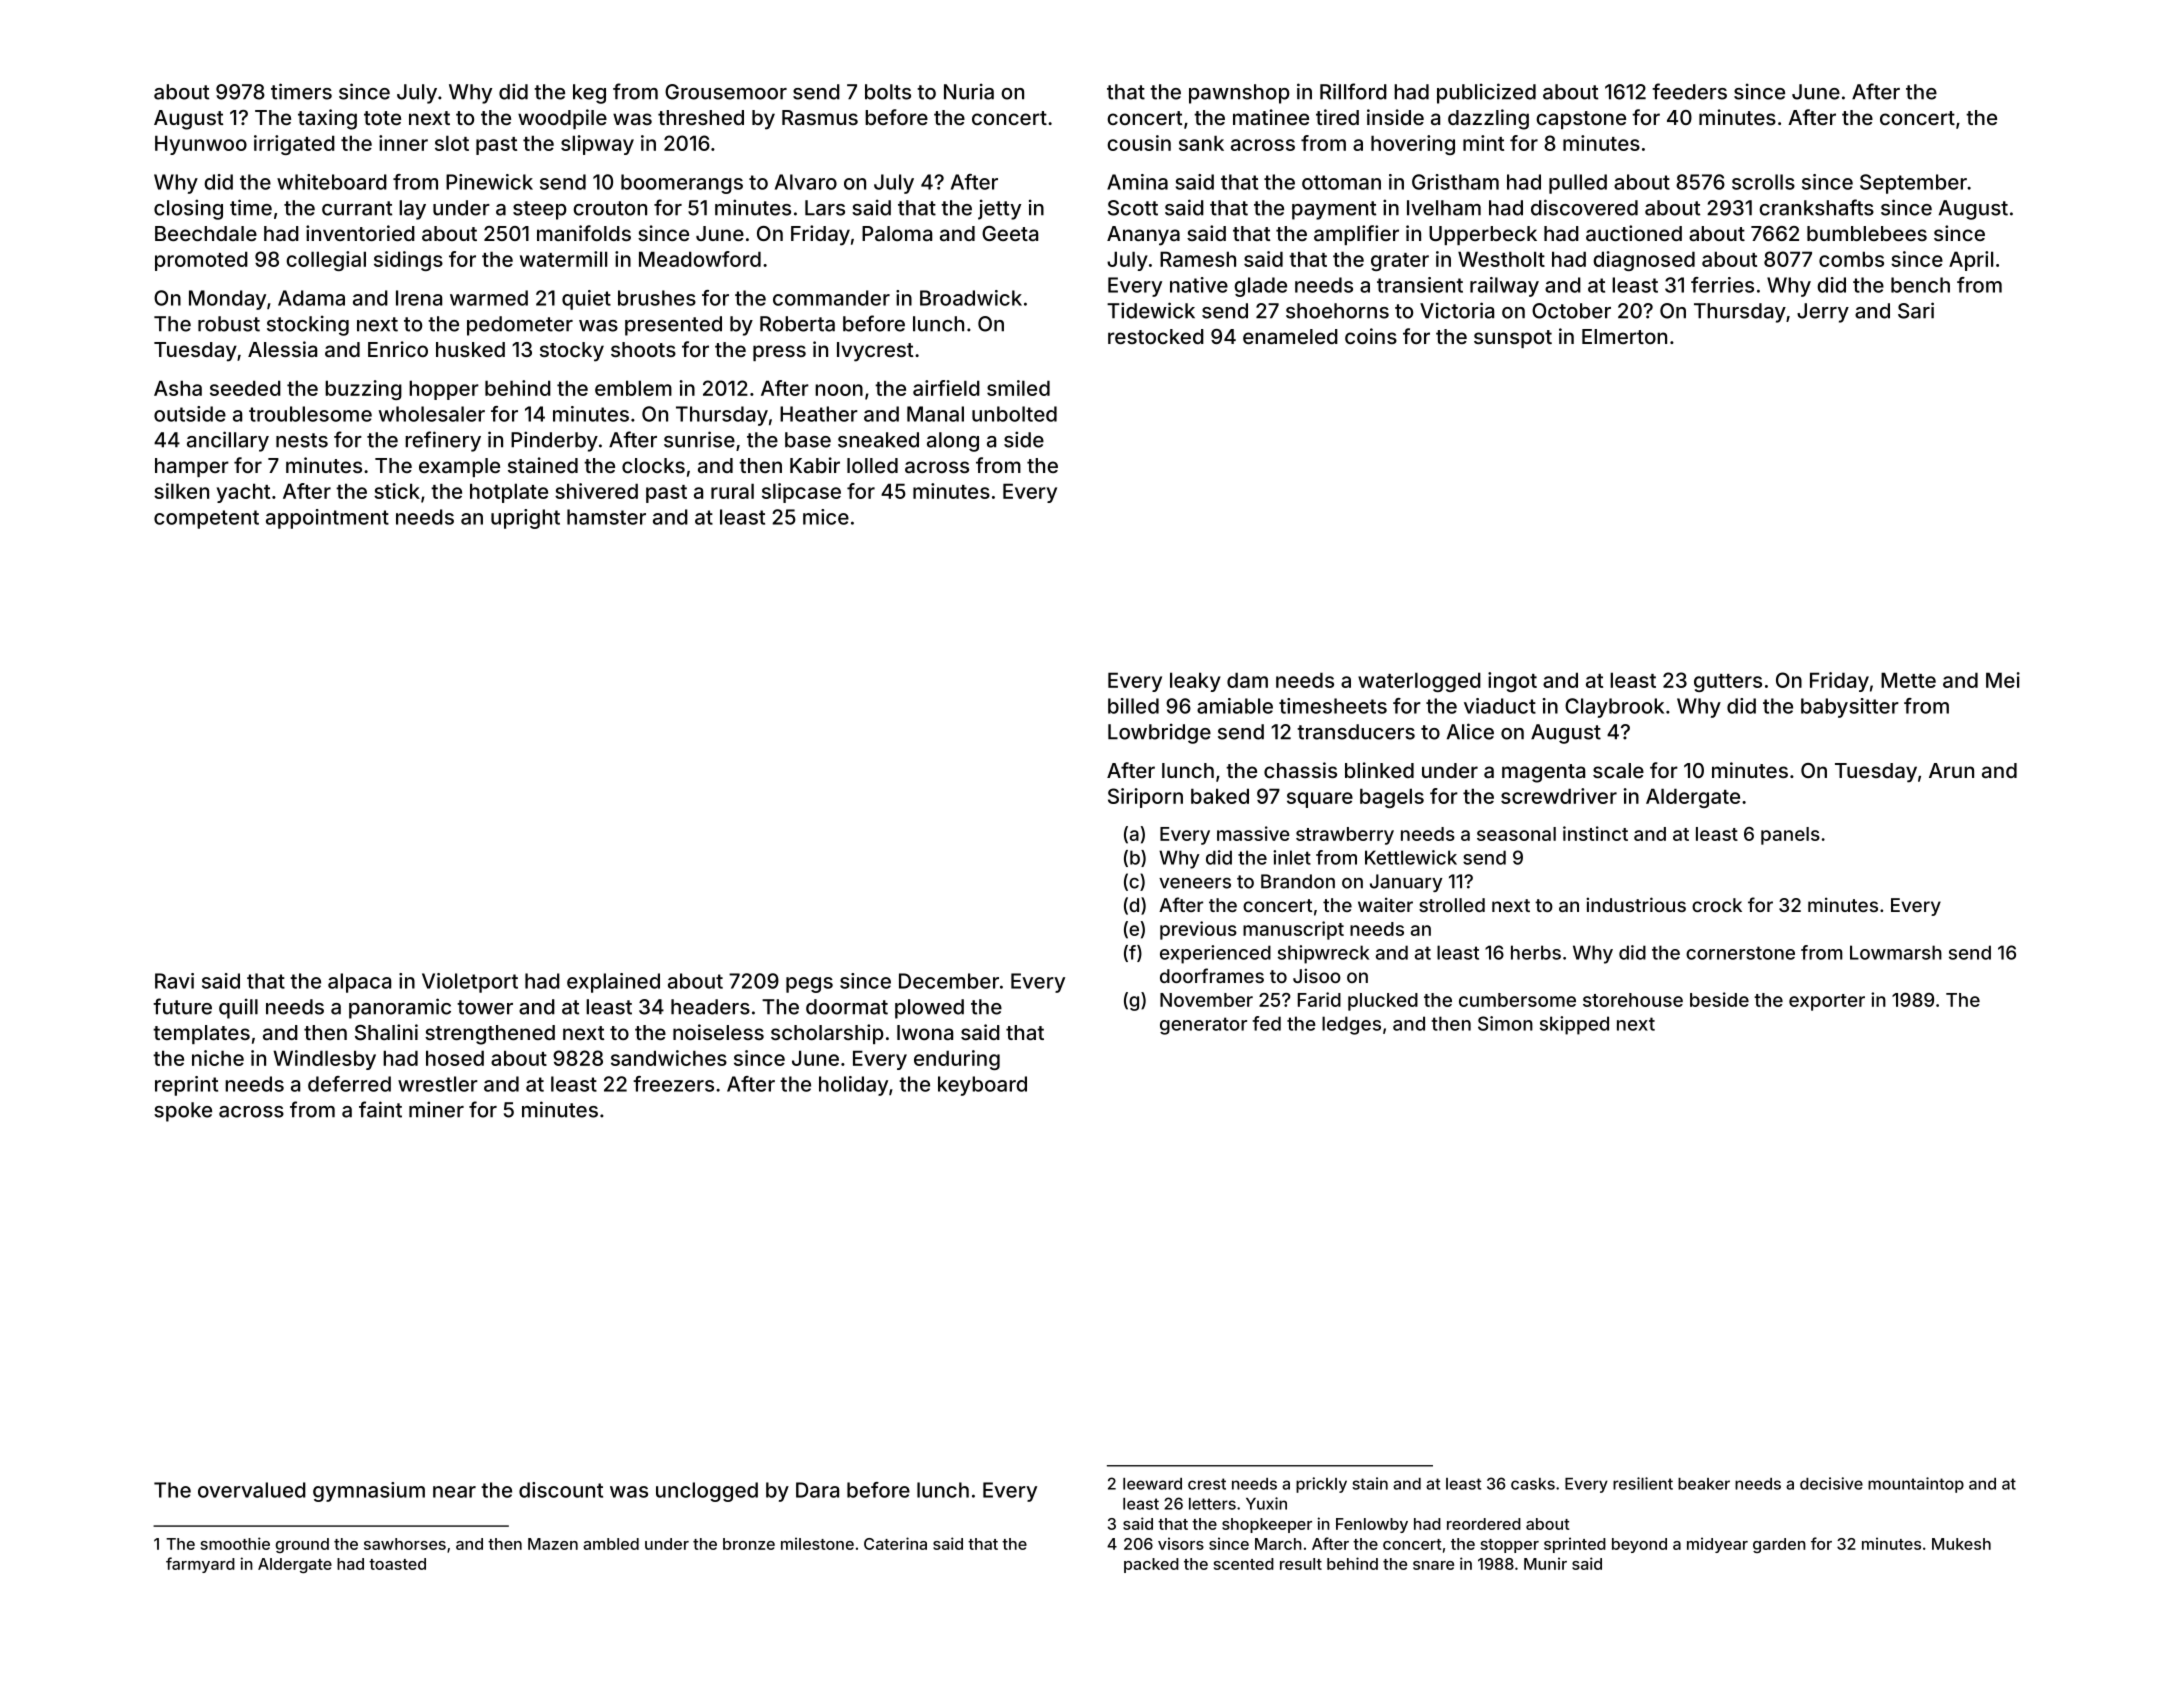  I want to click on miner, so click(436, 1109).
